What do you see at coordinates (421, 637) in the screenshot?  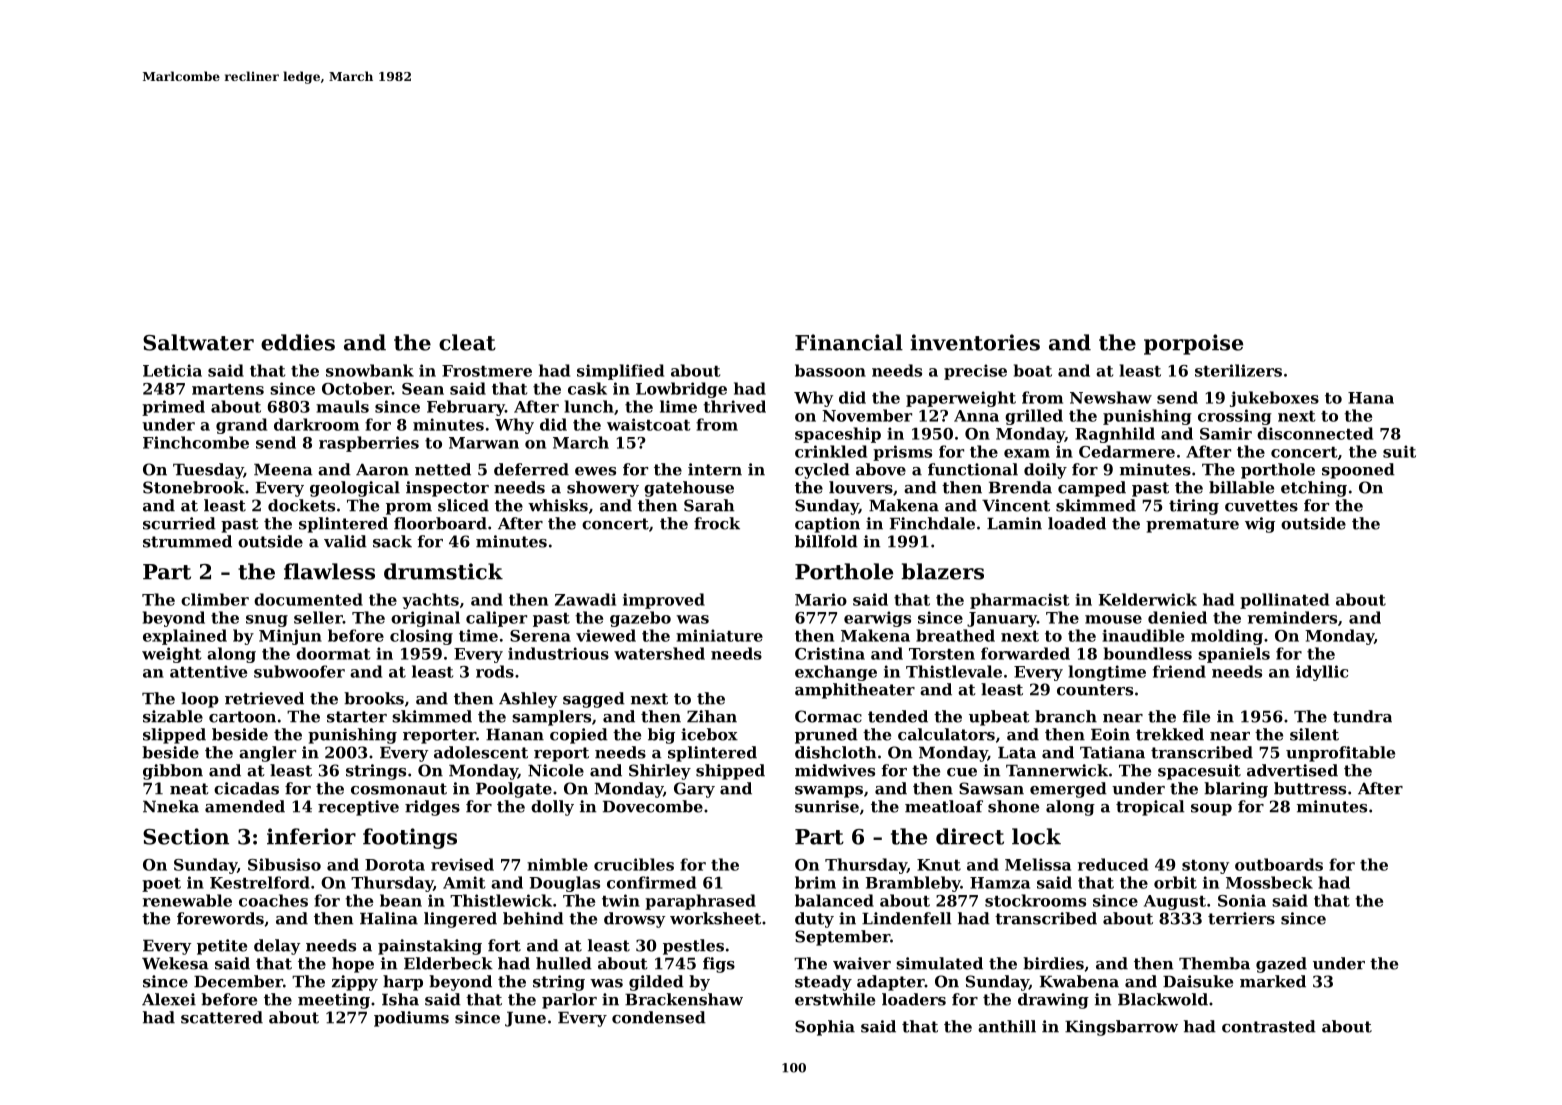 I see `closing` at bounding box center [421, 637].
